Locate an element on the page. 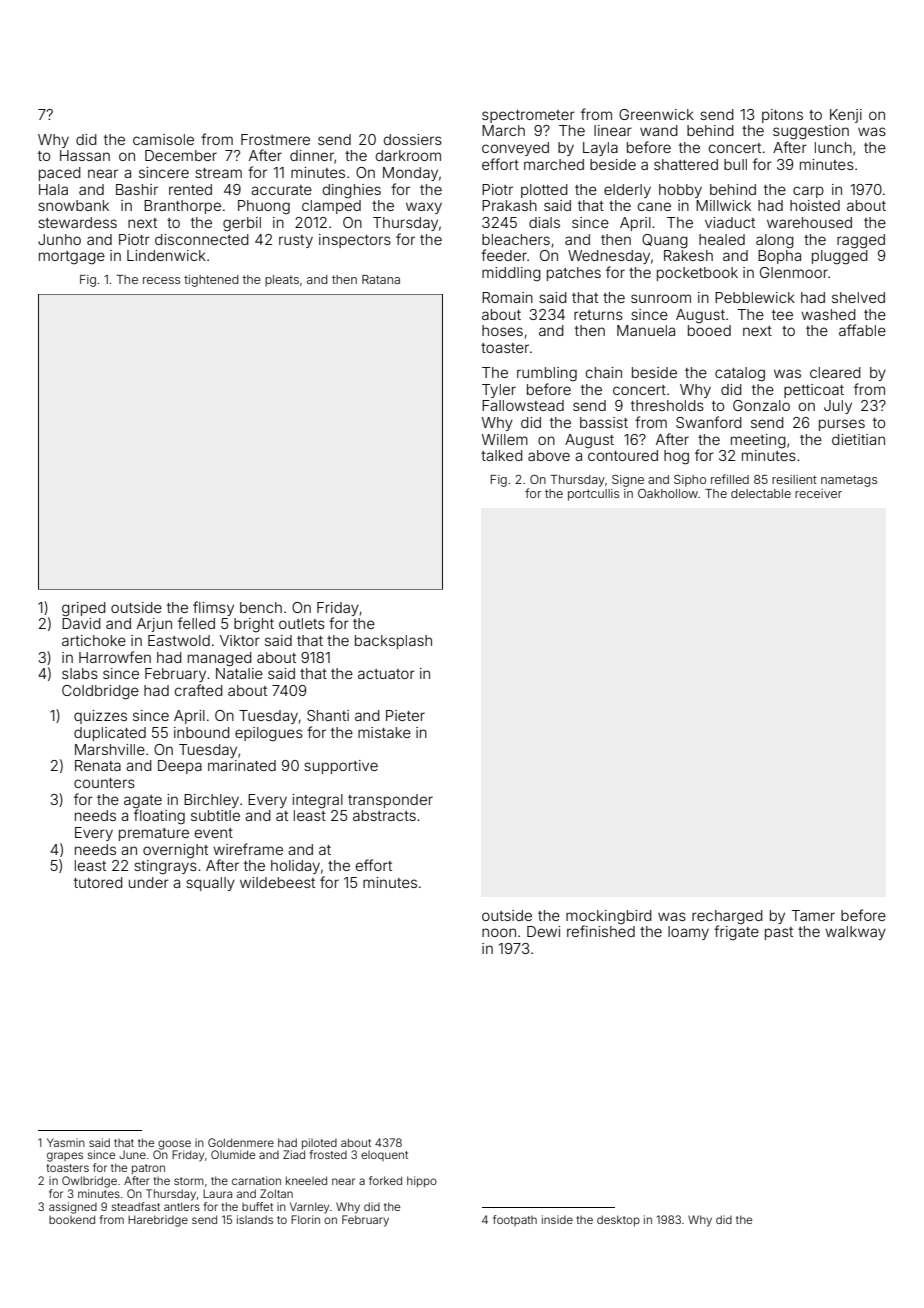  recess is located at coordinates (161, 280).
